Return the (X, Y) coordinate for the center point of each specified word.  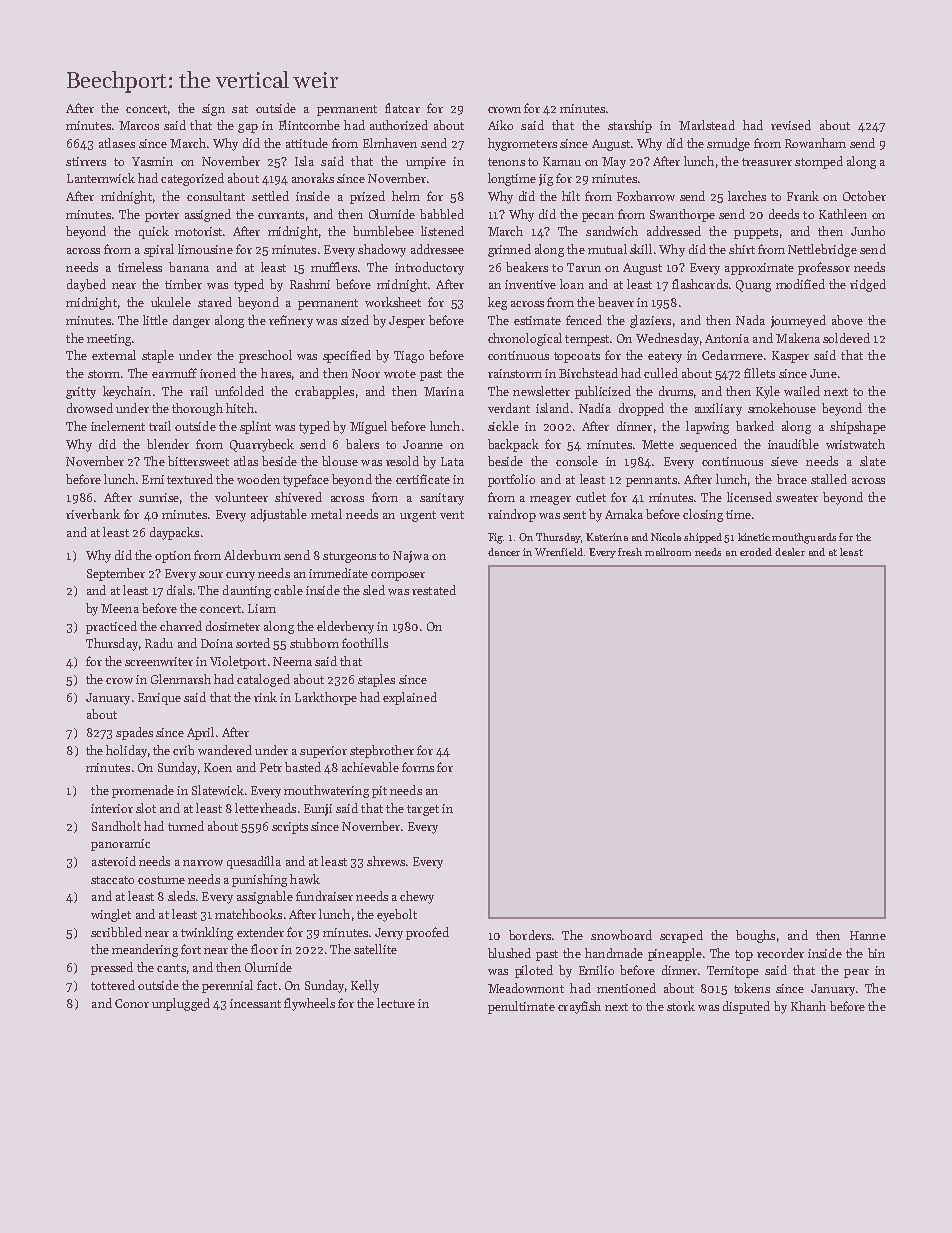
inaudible (793, 444)
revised (791, 125)
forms (418, 767)
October (864, 196)
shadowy (382, 250)
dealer (790, 552)
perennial (227, 986)
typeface (306, 480)
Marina (444, 391)
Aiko (500, 125)
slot (146, 808)
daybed (86, 285)
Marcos (139, 125)
